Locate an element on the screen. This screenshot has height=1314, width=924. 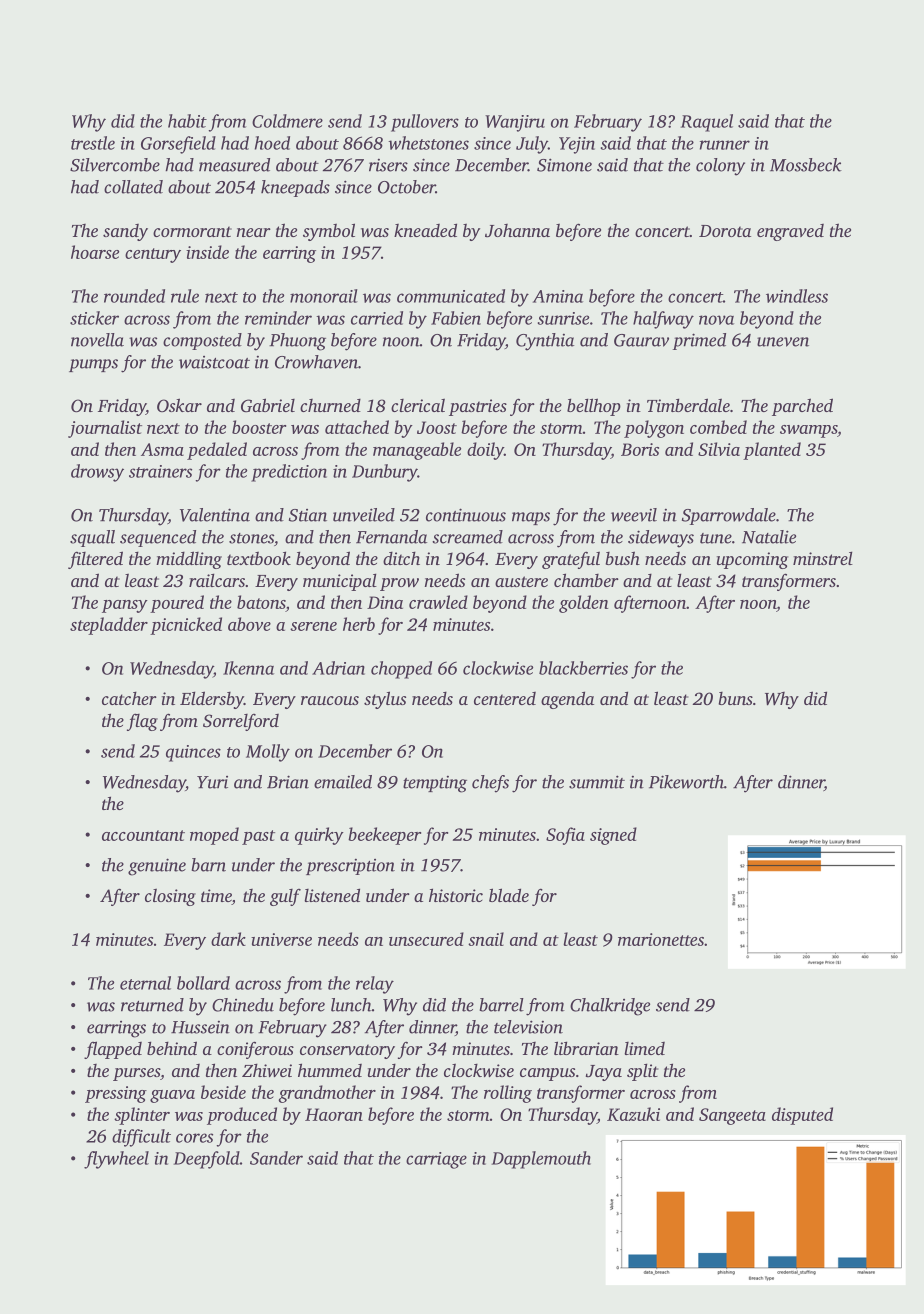
marionettes is located at coordinates (661, 939).
